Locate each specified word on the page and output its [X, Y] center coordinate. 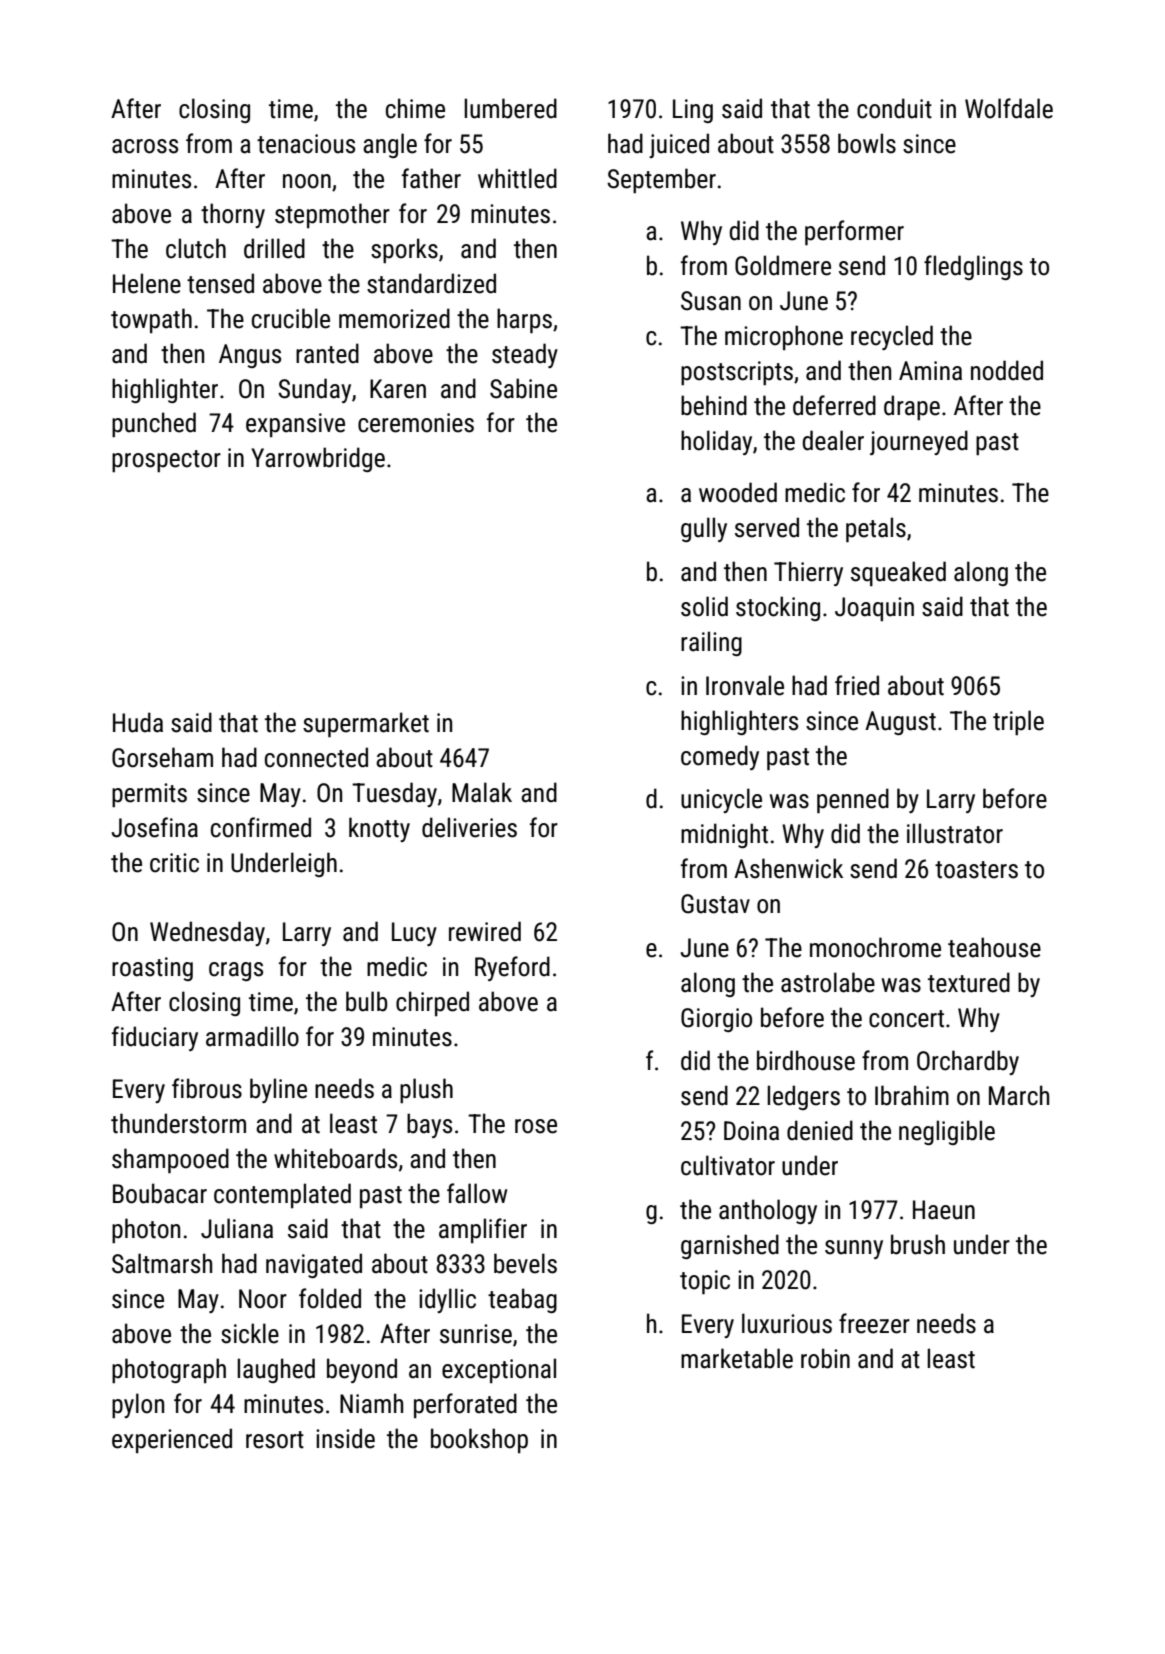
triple [1018, 722]
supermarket [366, 724]
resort [275, 1440]
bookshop [479, 1440]
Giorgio [716, 1020]
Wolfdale [1009, 108]
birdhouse [806, 1060]
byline [278, 1090]
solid [704, 606]
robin [825, 1358]
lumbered [510, 108]
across [145, 146]
